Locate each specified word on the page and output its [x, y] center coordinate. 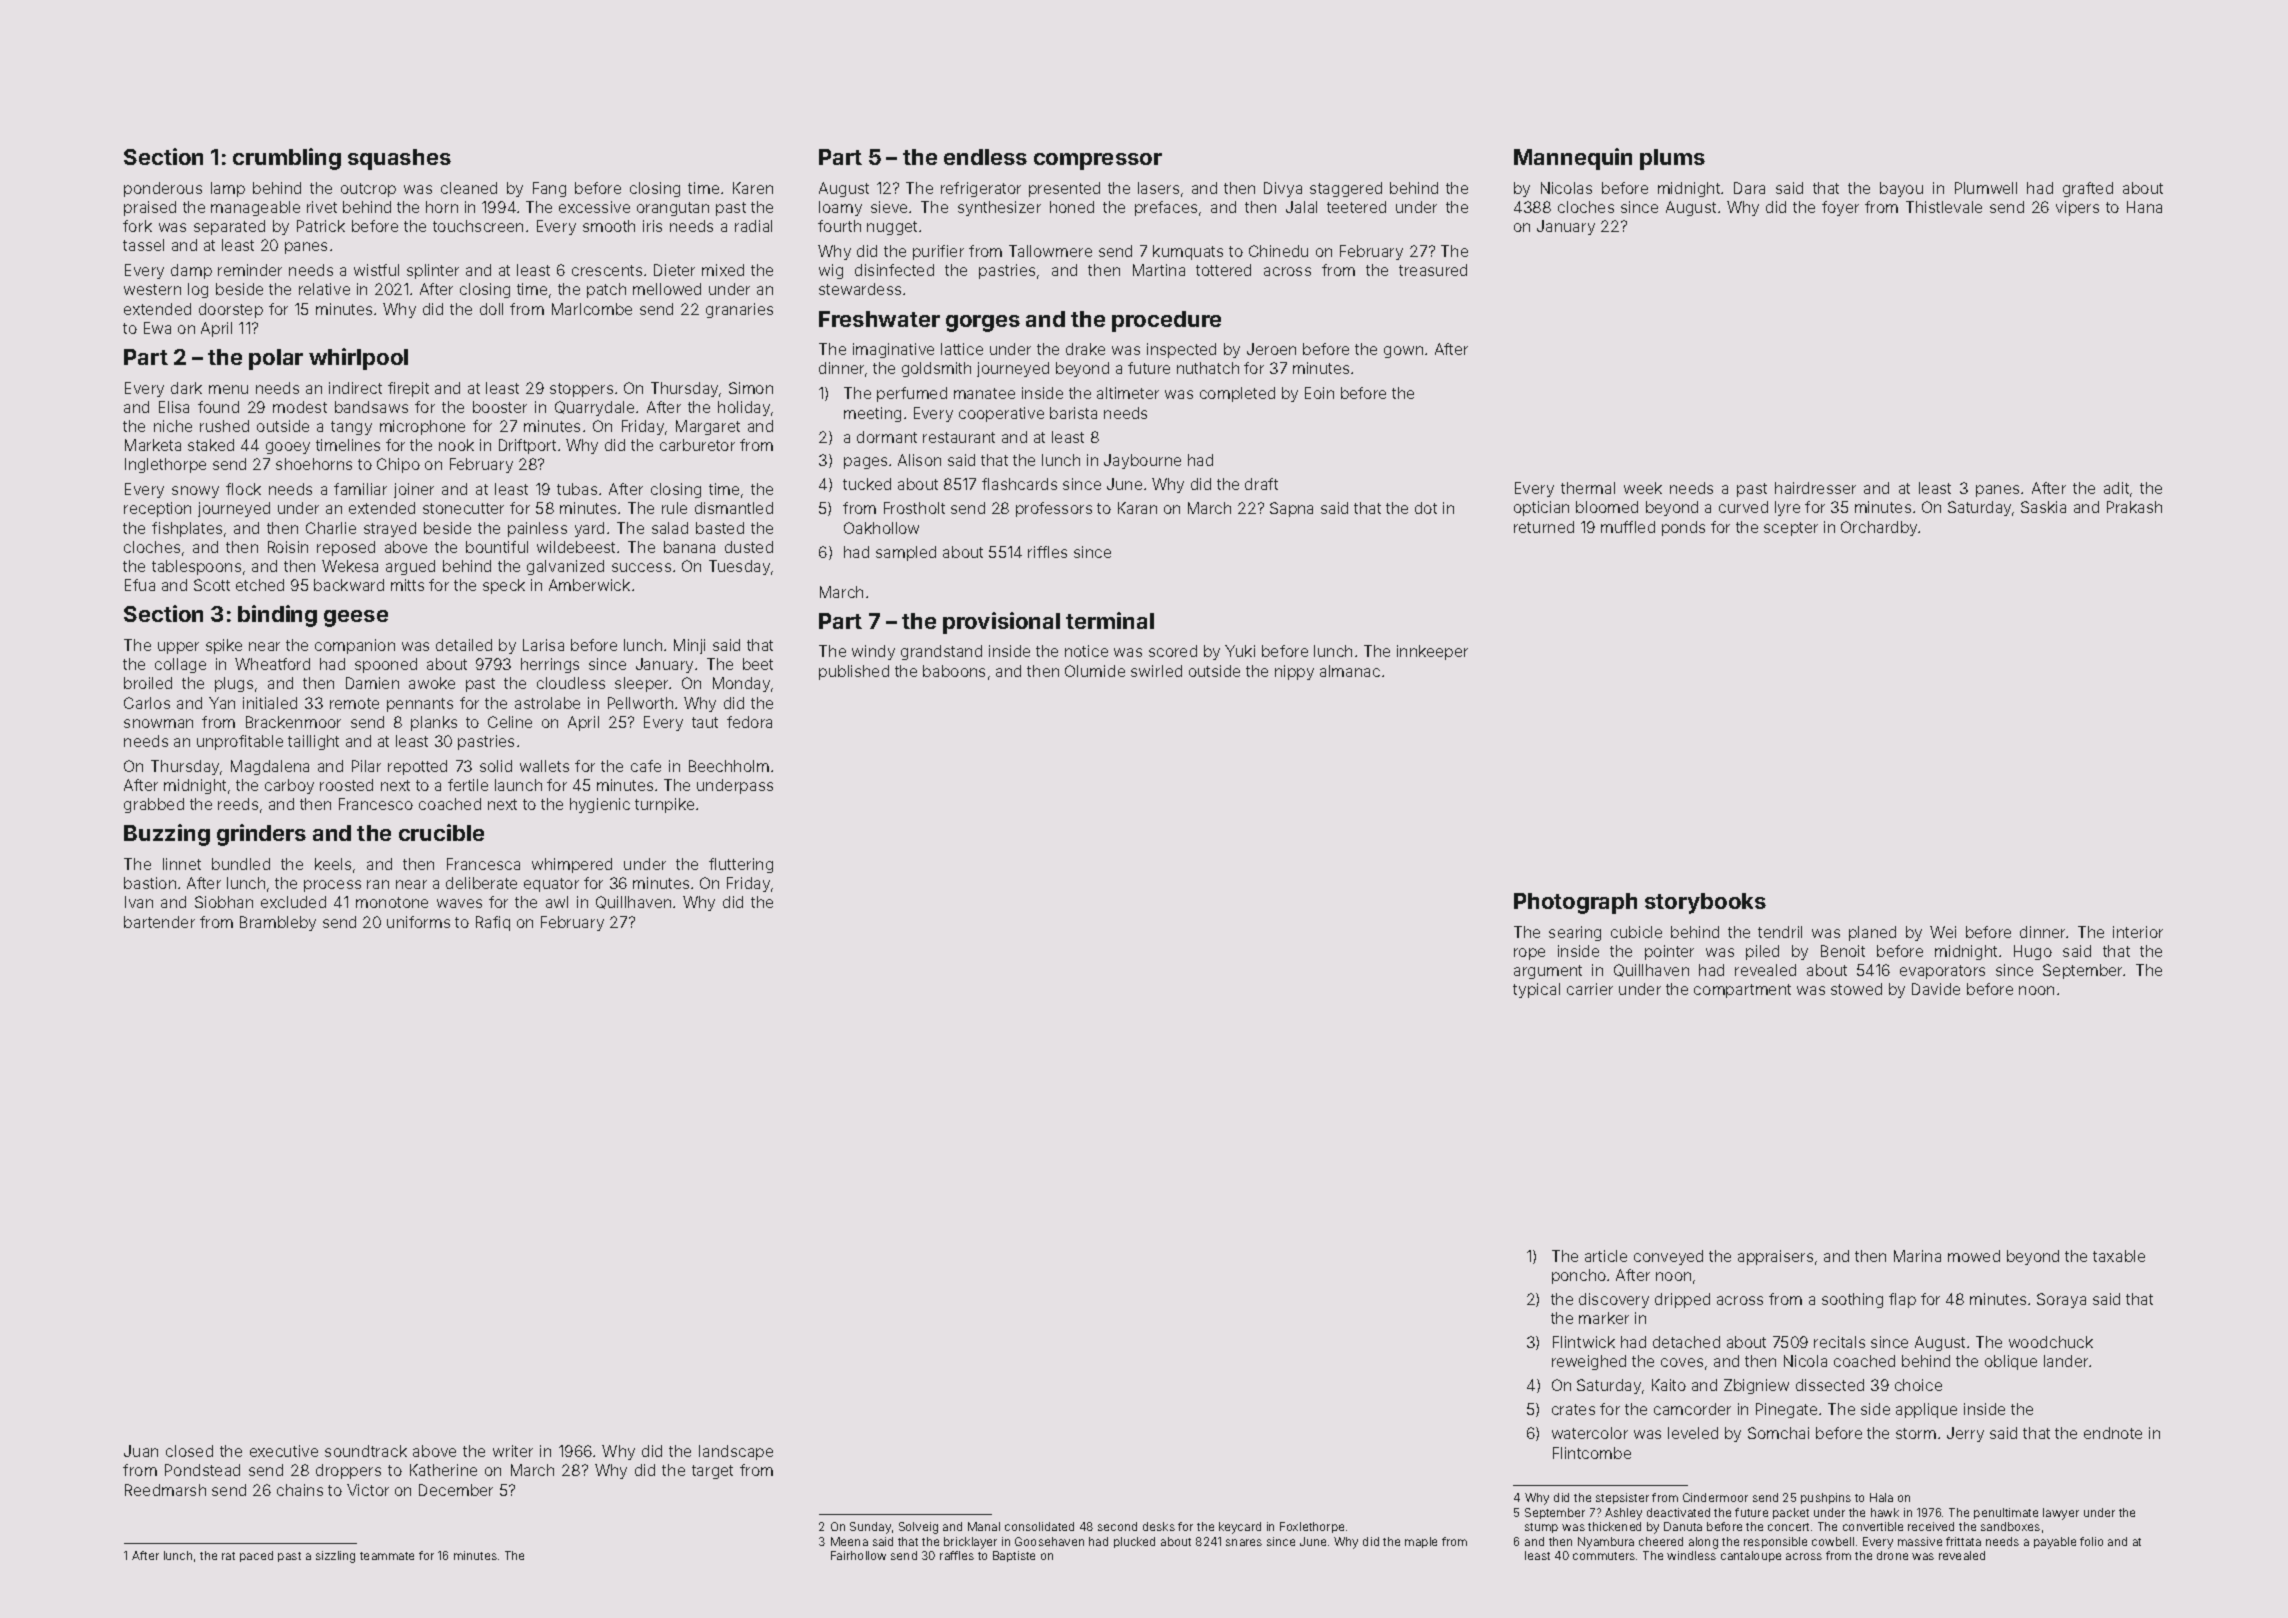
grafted [2088, 189]
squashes [399, 159]
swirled [1156, 671]
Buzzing [167, 835]
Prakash [2134, 507]
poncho [1579, 1276]
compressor [1098, 161]
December [456, 1490]
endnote [2113, 1433]
